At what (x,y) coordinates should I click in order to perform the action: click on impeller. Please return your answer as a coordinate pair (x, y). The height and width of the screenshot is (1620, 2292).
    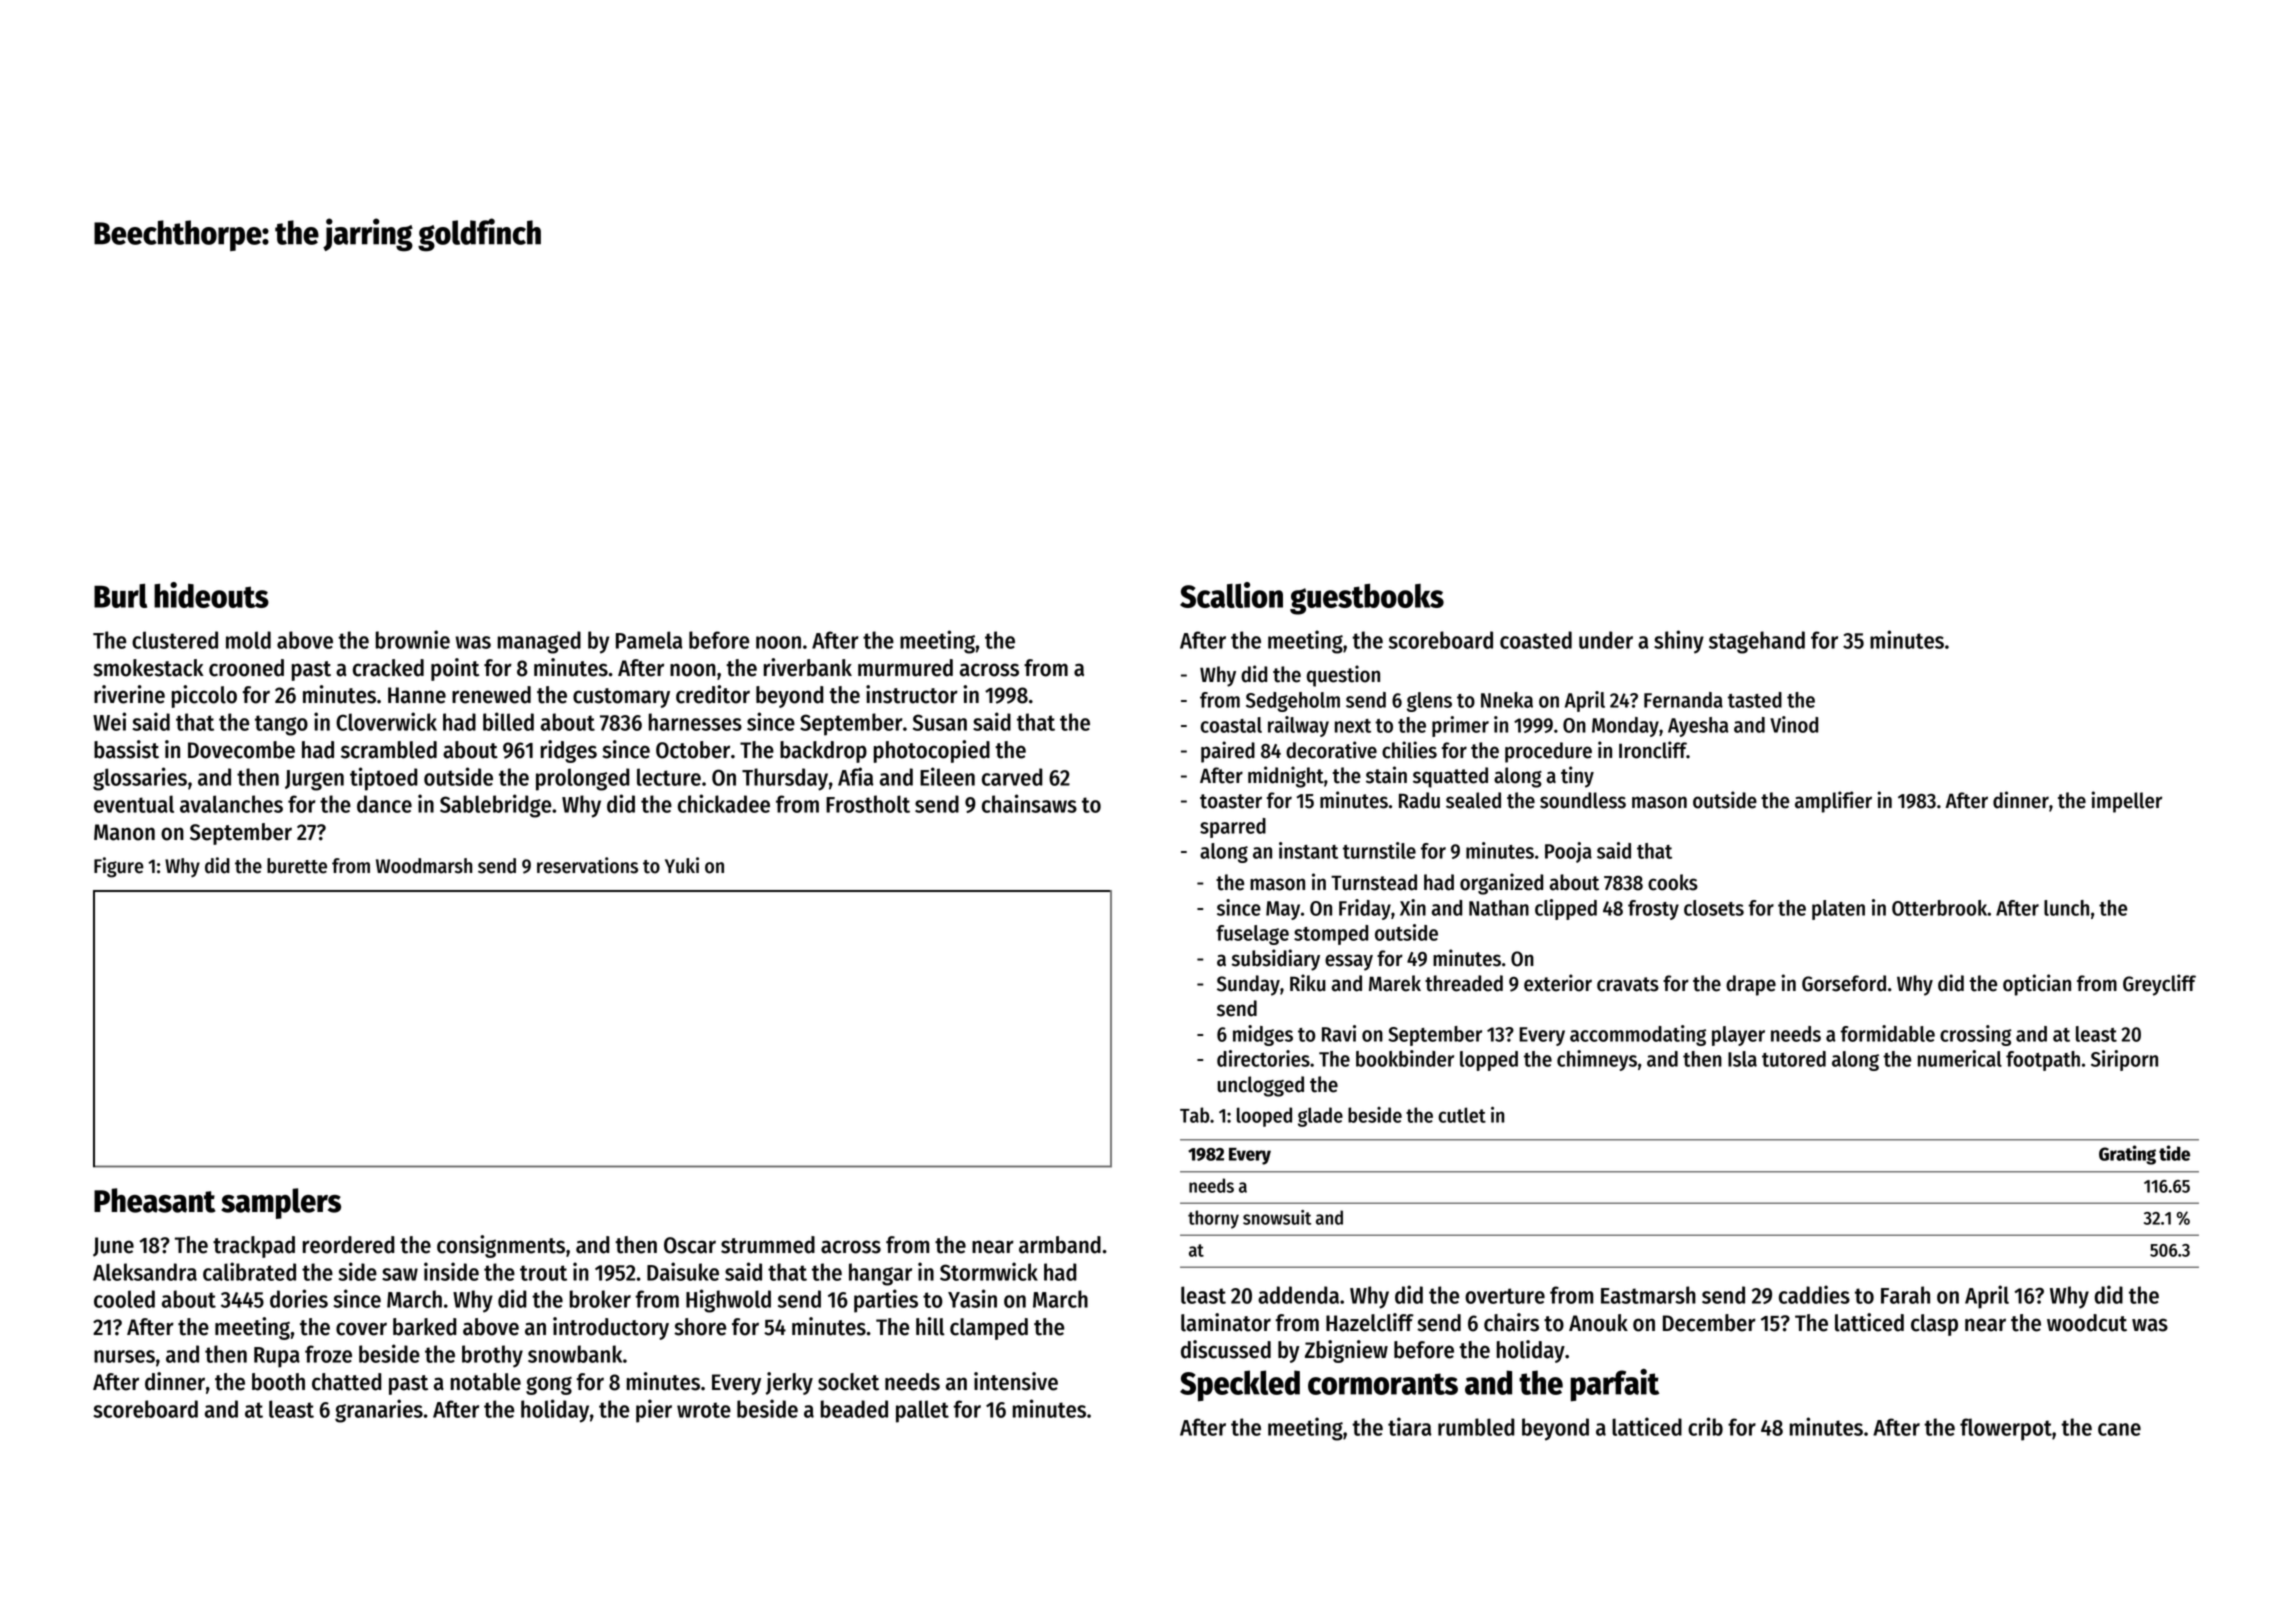
    Looking at the image, I should click on (2126, 802).
